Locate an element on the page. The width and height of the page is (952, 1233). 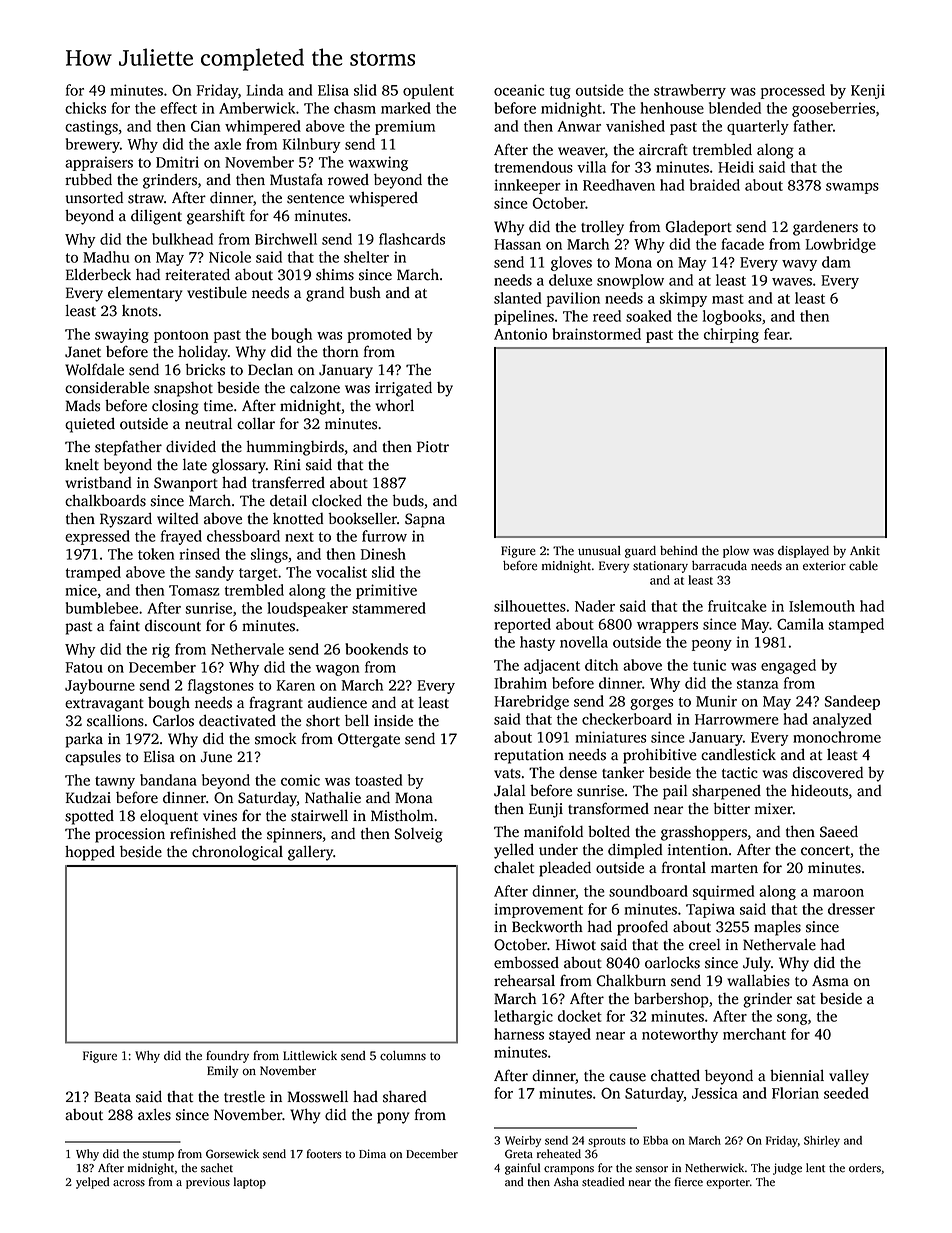
proofed is located at coordinates (642, 928).
